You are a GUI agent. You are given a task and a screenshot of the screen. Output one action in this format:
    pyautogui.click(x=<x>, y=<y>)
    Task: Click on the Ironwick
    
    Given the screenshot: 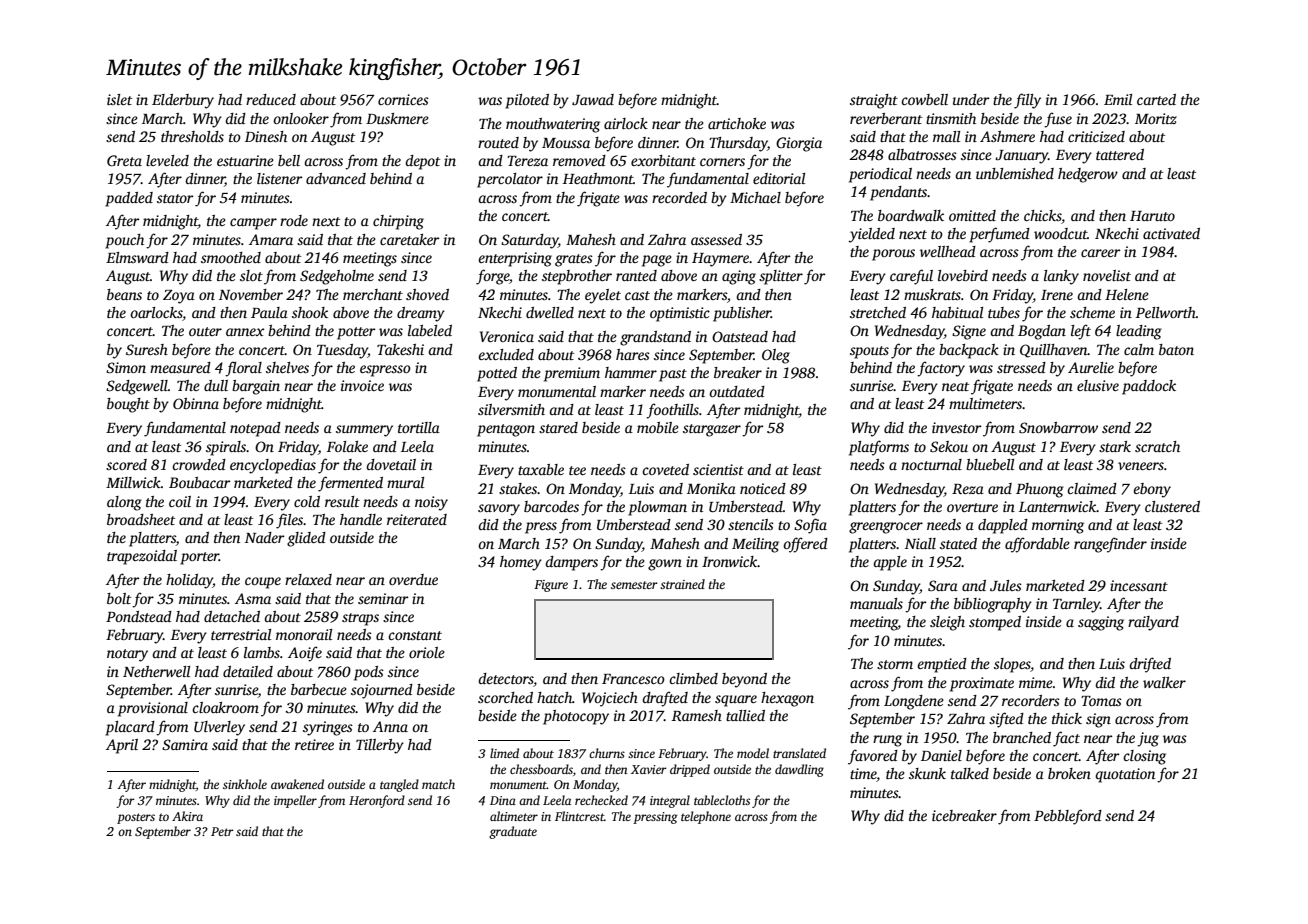 What is the action you would take?
    pyautogui.click(x=730, y=561)
